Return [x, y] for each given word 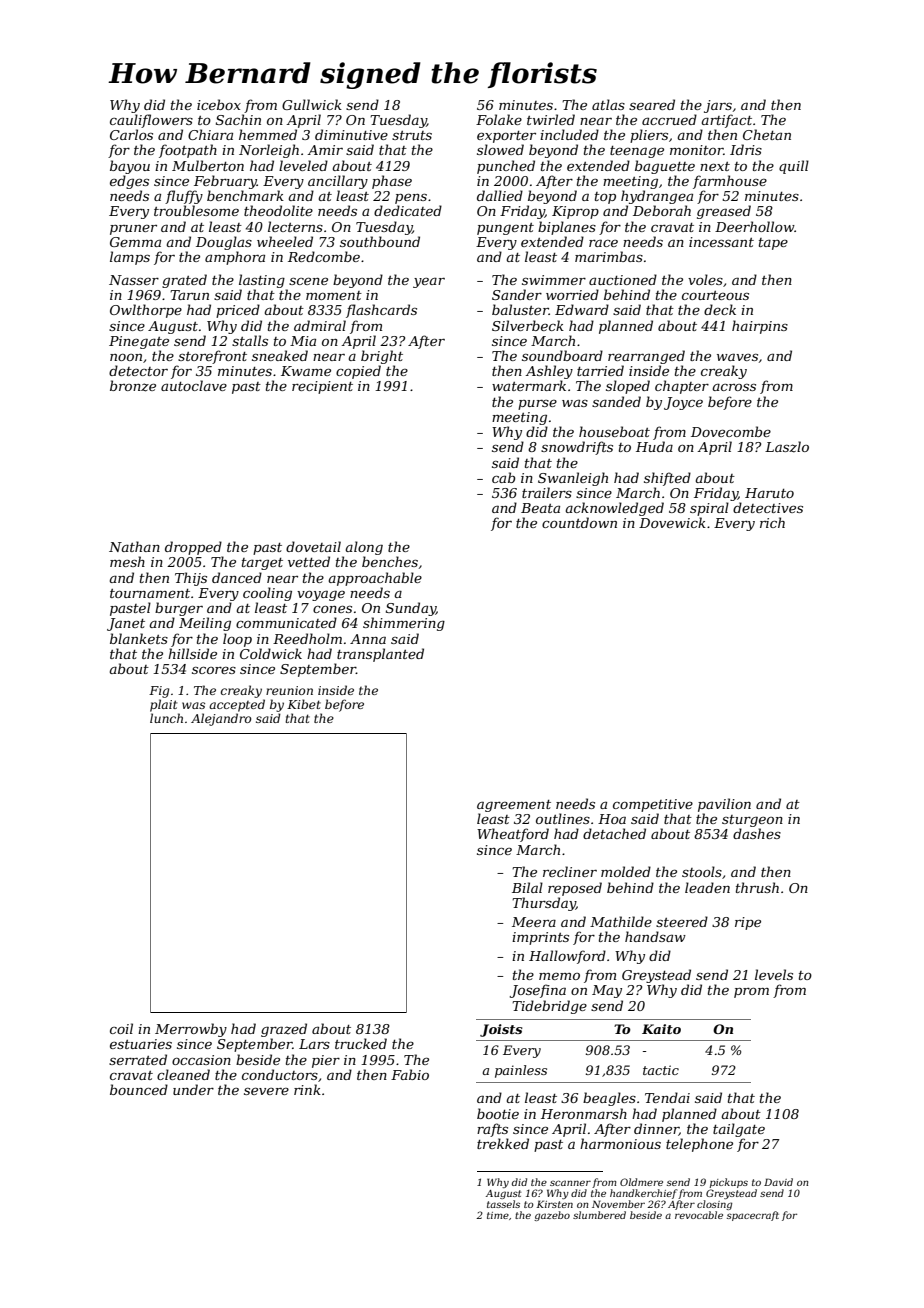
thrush [757, 887]
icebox [219, 104]
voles [705, 279]
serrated [138, 1059]
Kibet [304, 704]
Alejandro [221, 719]
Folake [499, 119]
